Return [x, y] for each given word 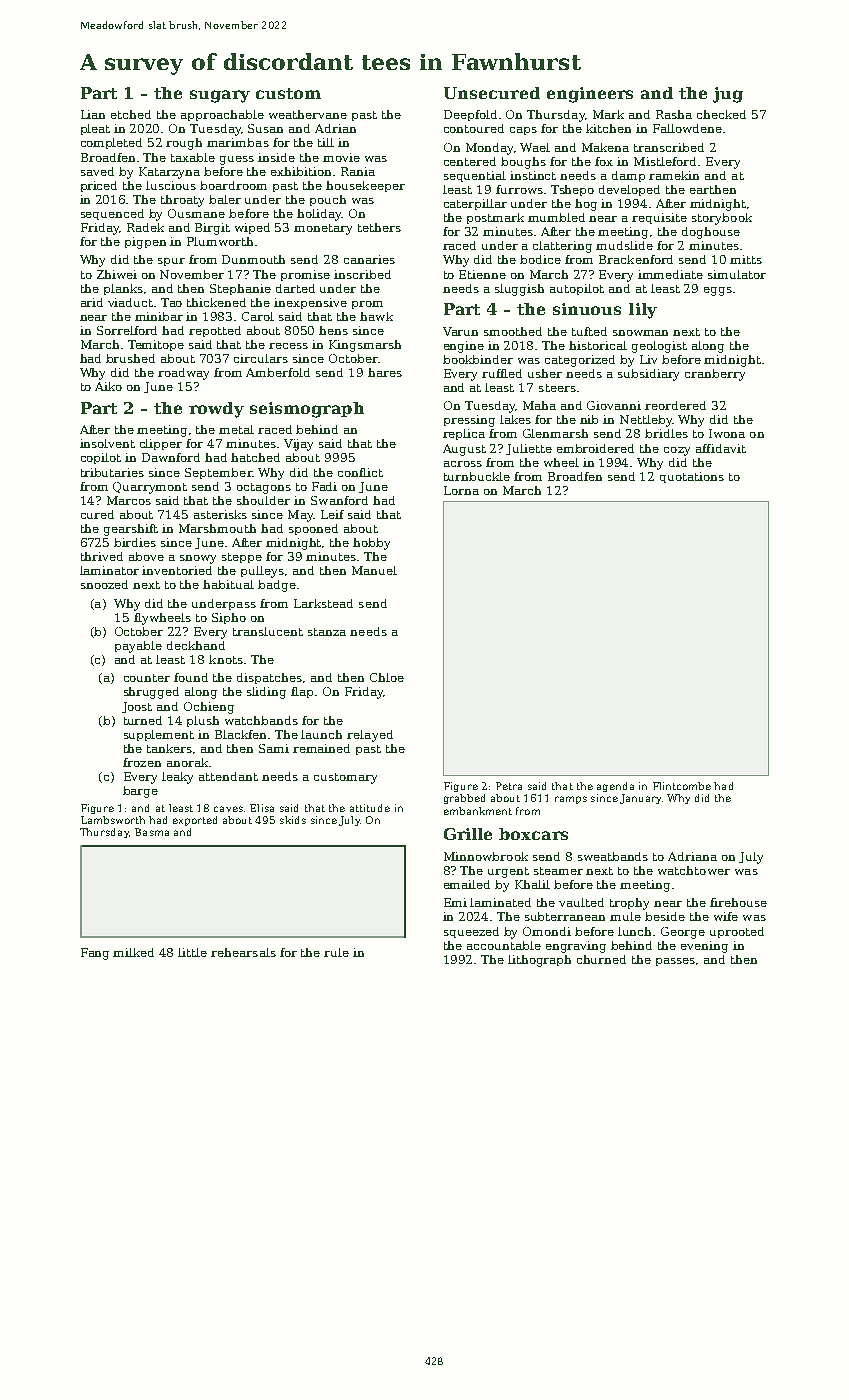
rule [336, 952]
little [192, 952]
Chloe [387, 677]
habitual [228, 584]
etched [131, 114]
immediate [670, 274]
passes [675, 962]
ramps [571, 800]
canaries [369, 259]
